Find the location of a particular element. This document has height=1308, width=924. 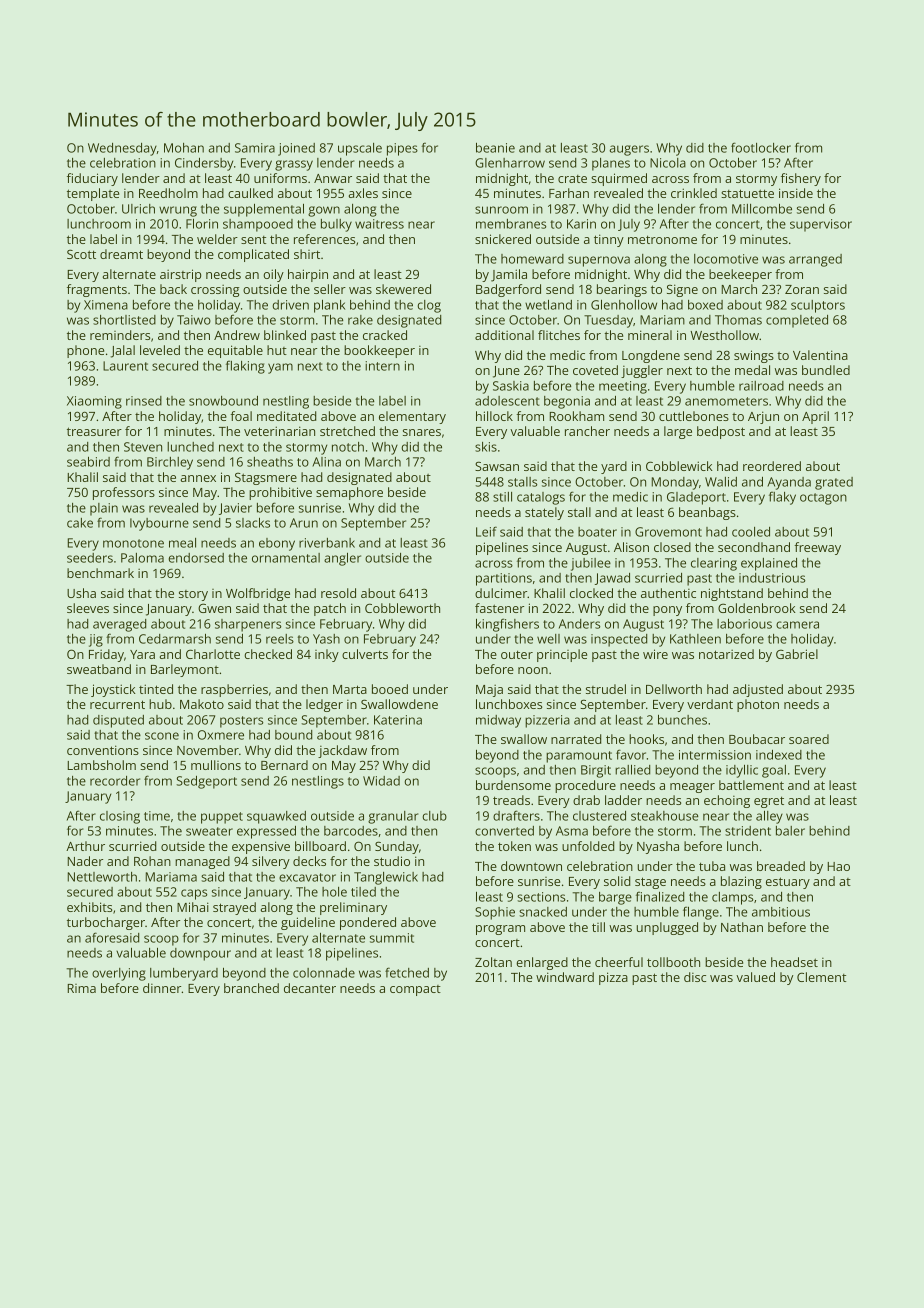

disc is located at coordinates (695, 977).
